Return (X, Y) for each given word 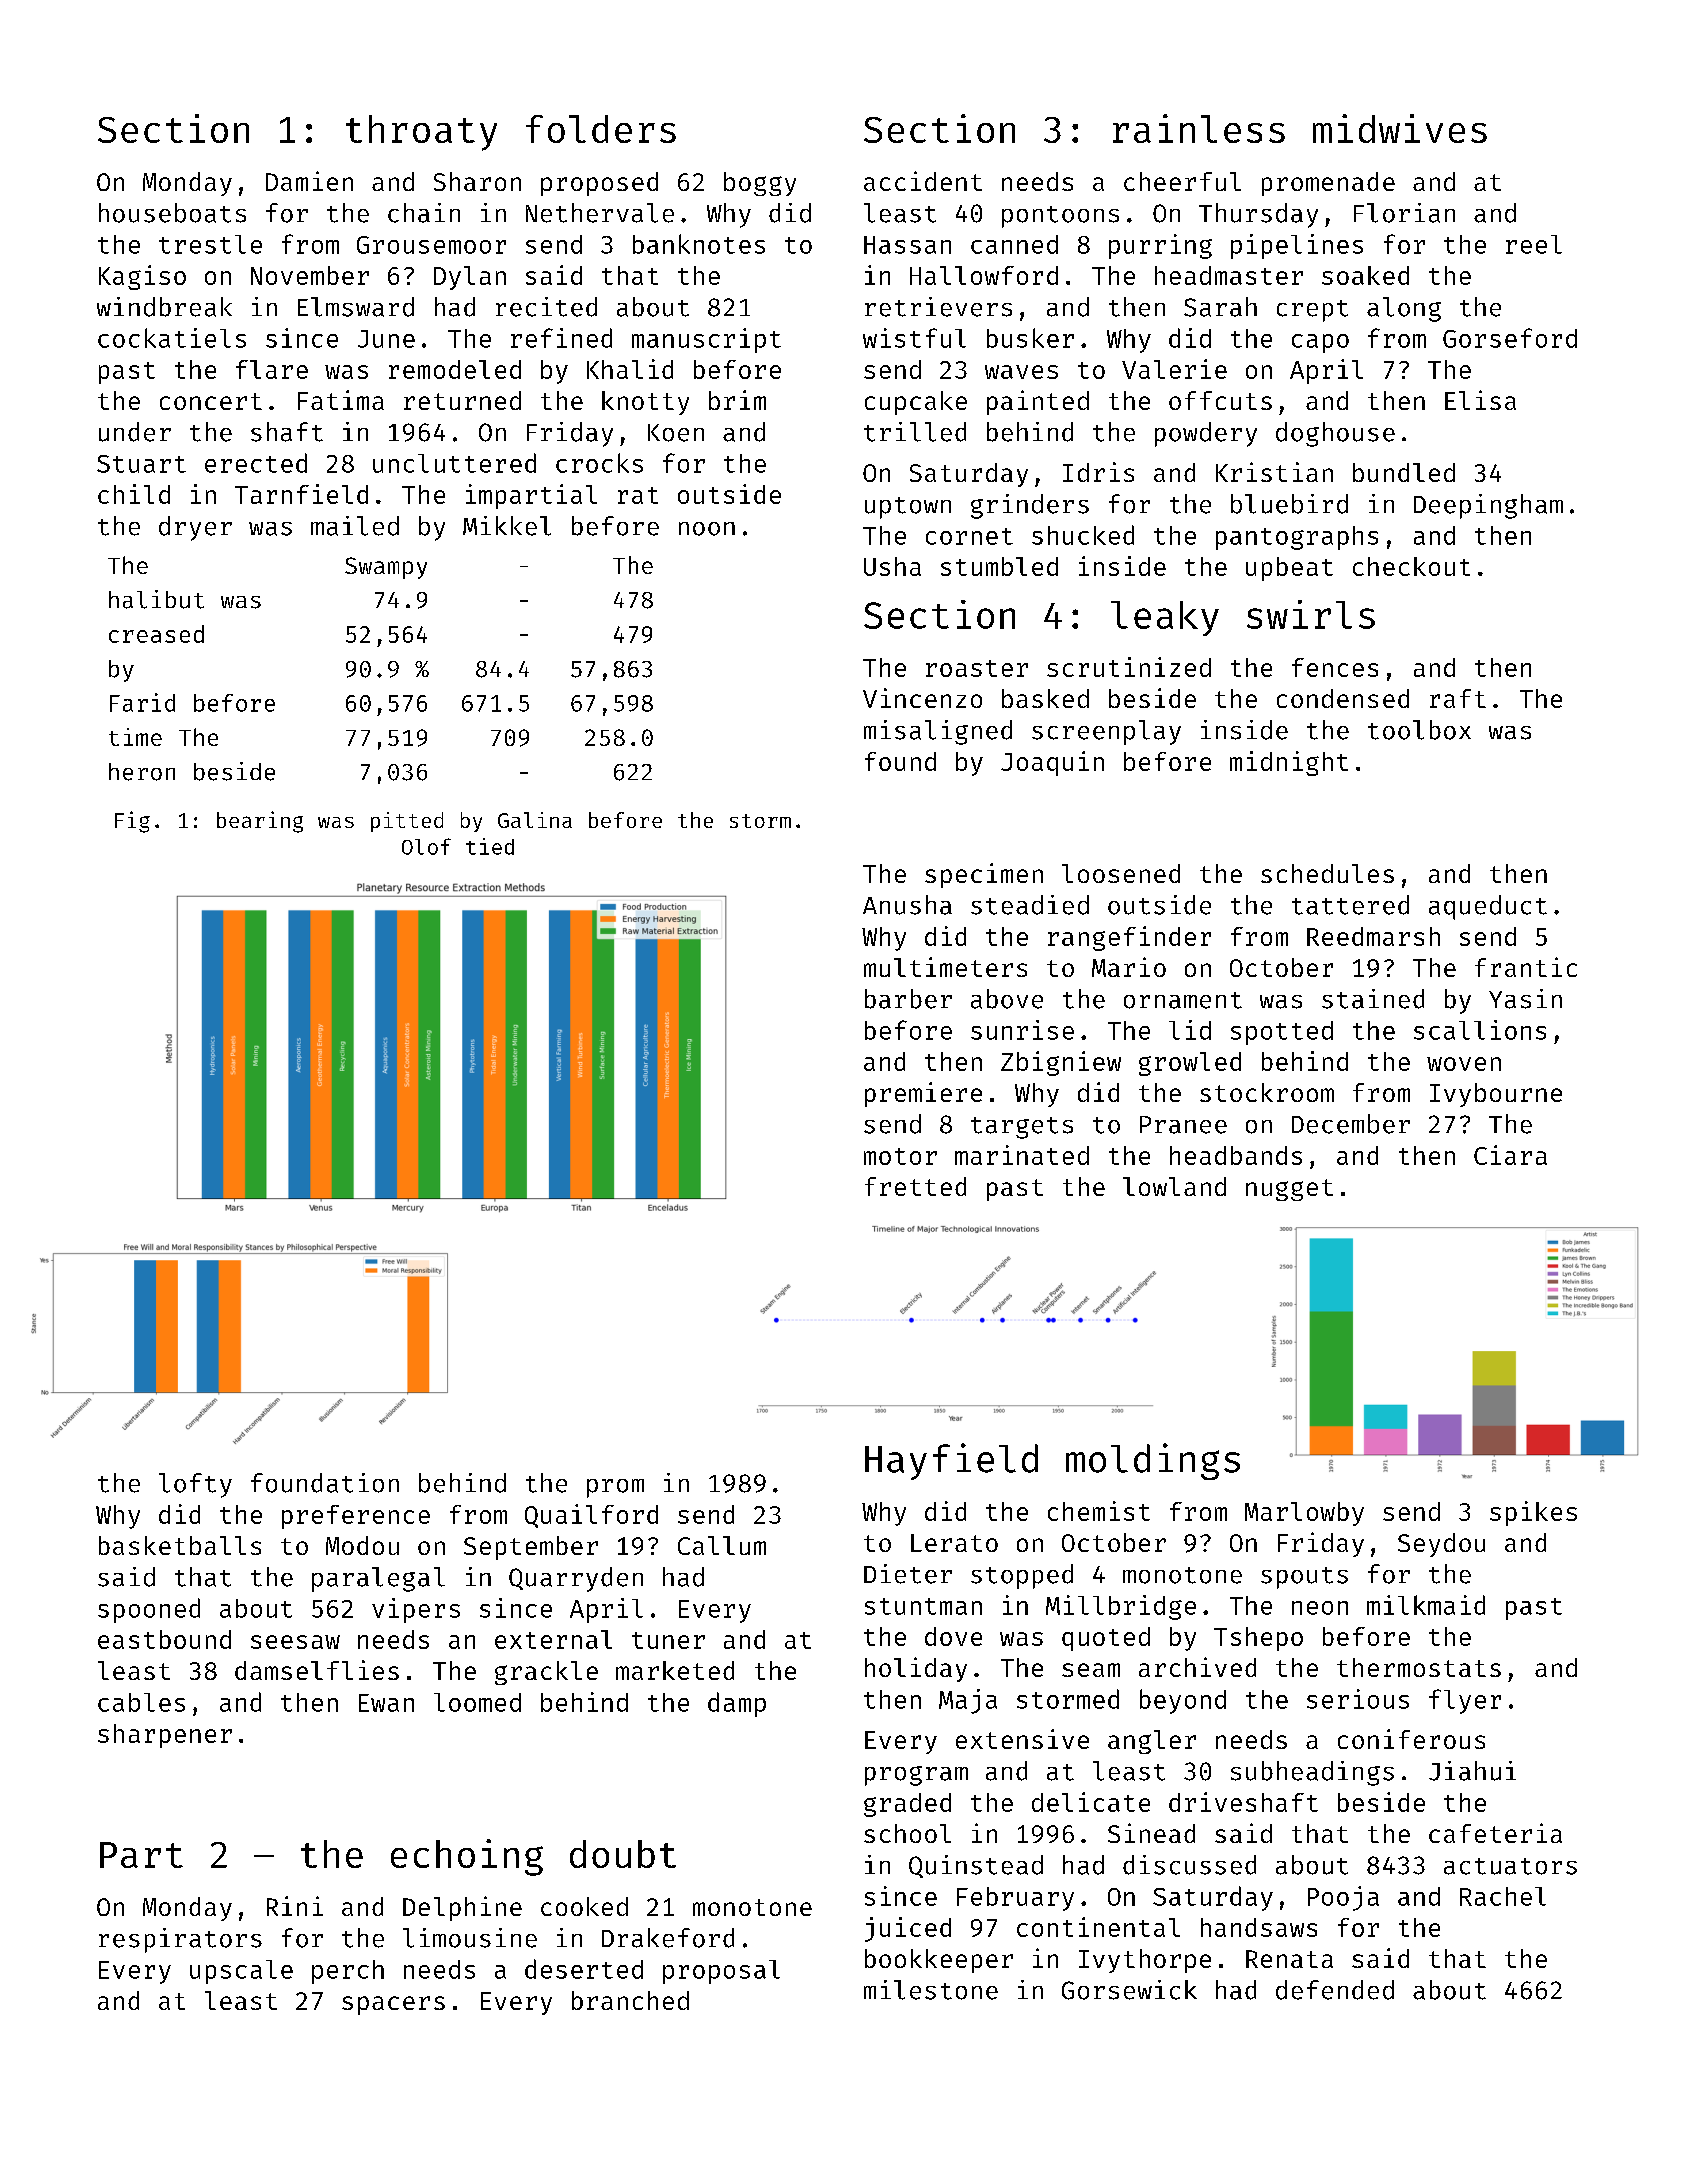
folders (601, 129)
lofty (195, 1485)
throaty (421, 133)
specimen (984, 875)
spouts (1304, 1578)
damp (737, 1704)
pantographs (1297, 538)
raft (1458, 698)
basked (1045, 698)
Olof (426, 846)
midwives (1400, 128)
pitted (407, 822)
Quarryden (576, 1579)
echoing (467, 1857)
